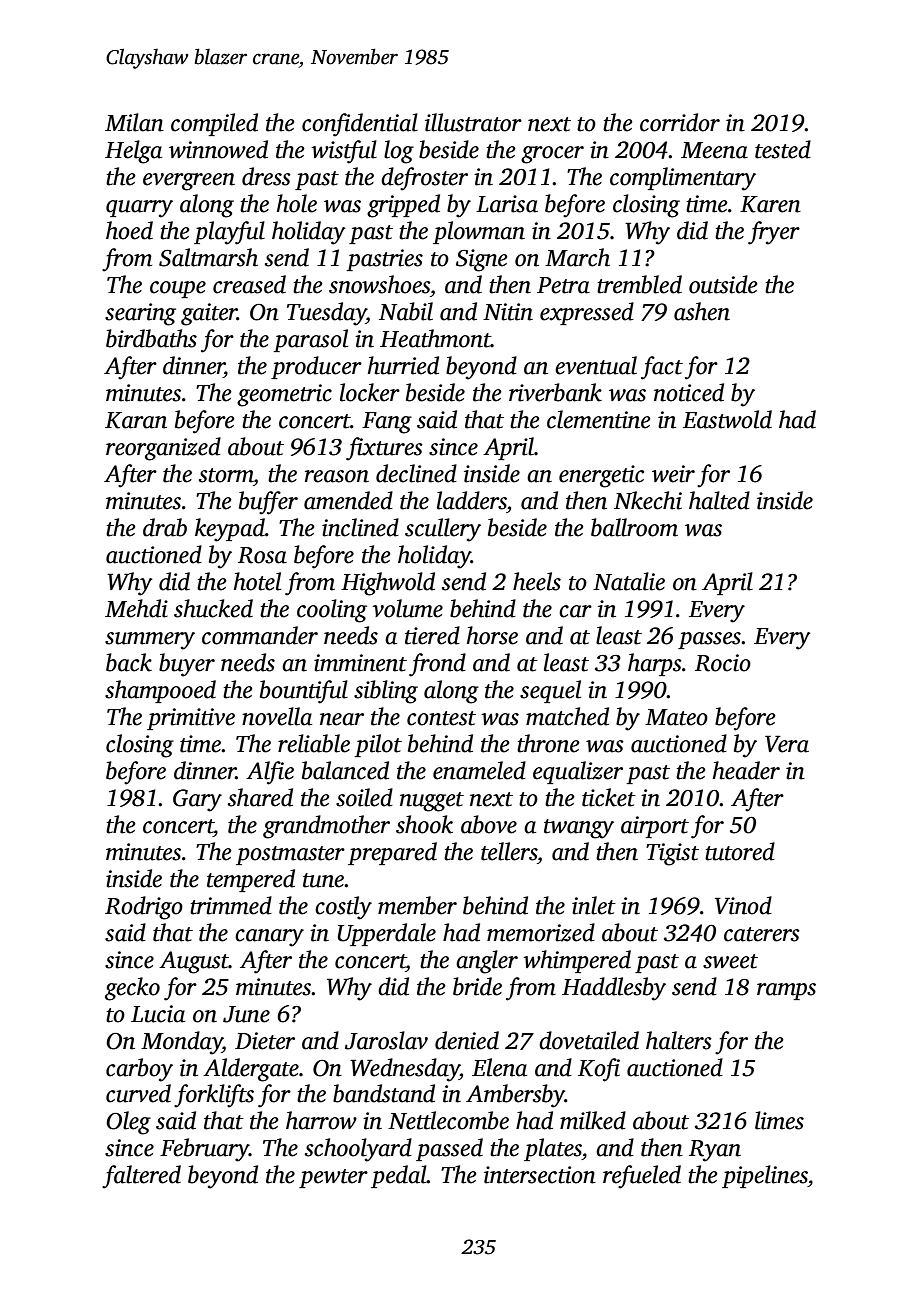 The image size is (924, 1311). What do you see at coordinates (689, 392) in the image?
I see `noticed` at bounding box center [689, 392].
